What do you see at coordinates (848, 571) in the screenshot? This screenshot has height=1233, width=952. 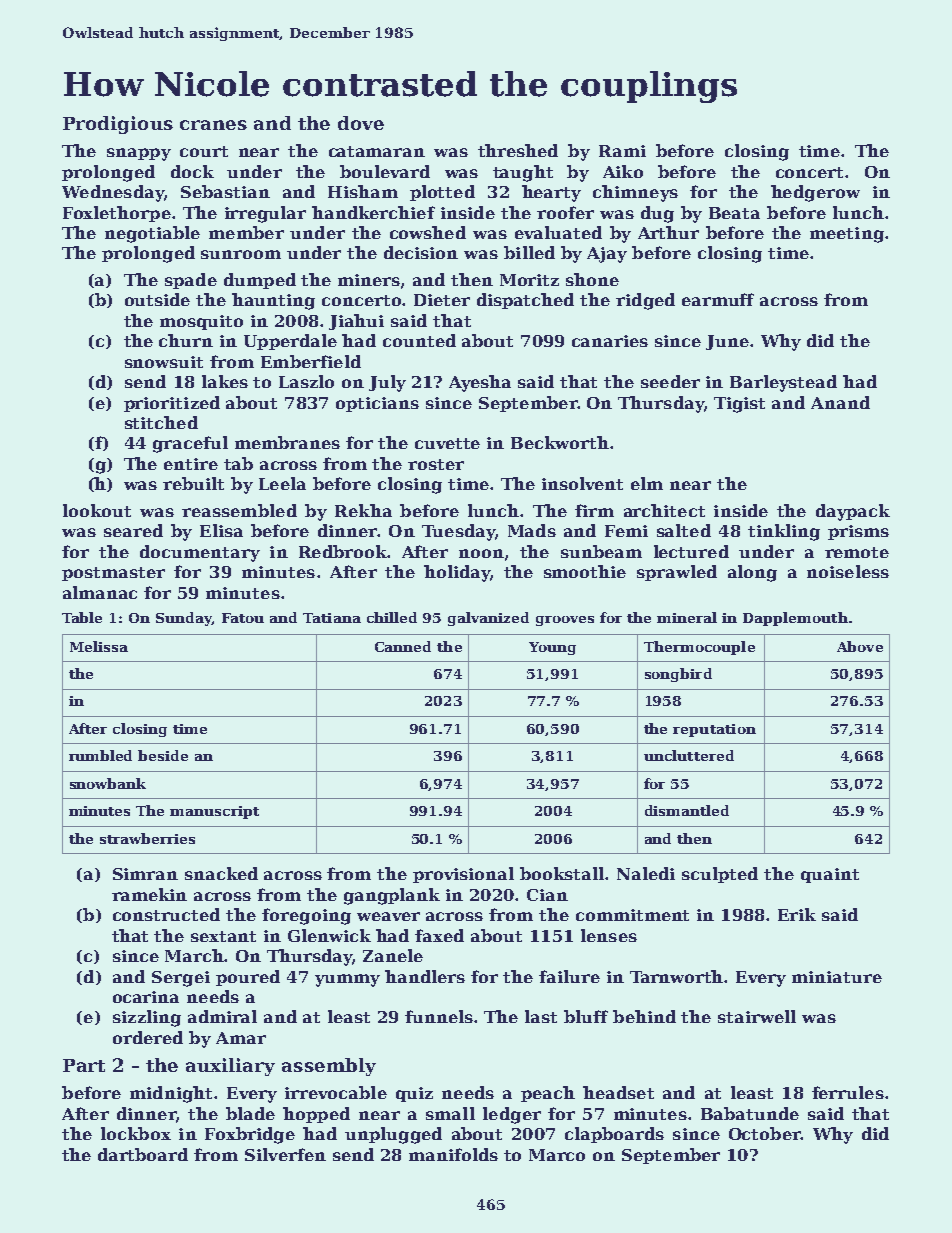 I see `noiseless` at bounding box center [848, 571].
